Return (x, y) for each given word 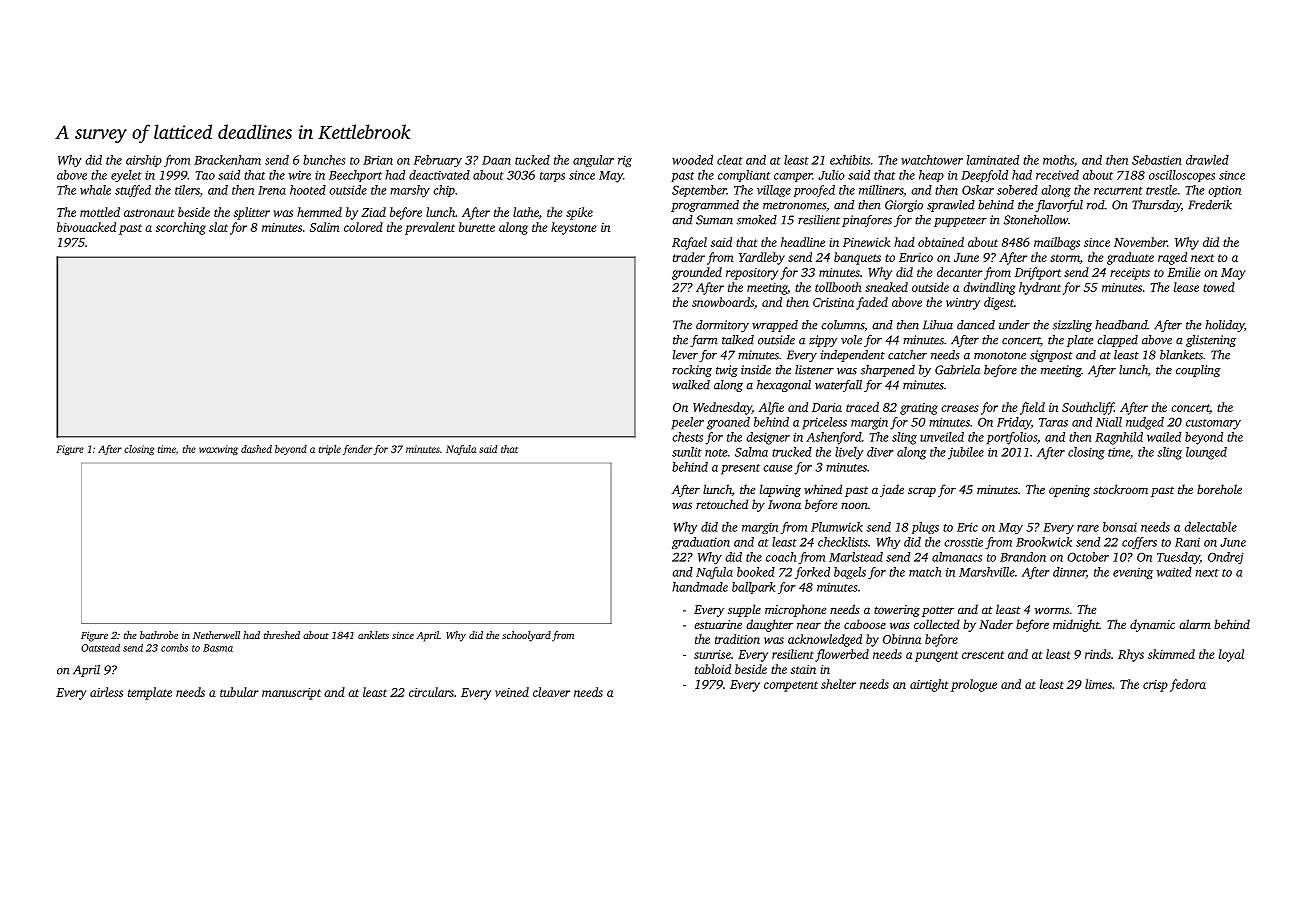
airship (144, 161)
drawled (1207, 160)
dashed (256, 449)
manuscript (291, 694)
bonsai (1120, 527)
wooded (692, 160)
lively (849, 453)
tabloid (713, 669)
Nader (996, 624)
